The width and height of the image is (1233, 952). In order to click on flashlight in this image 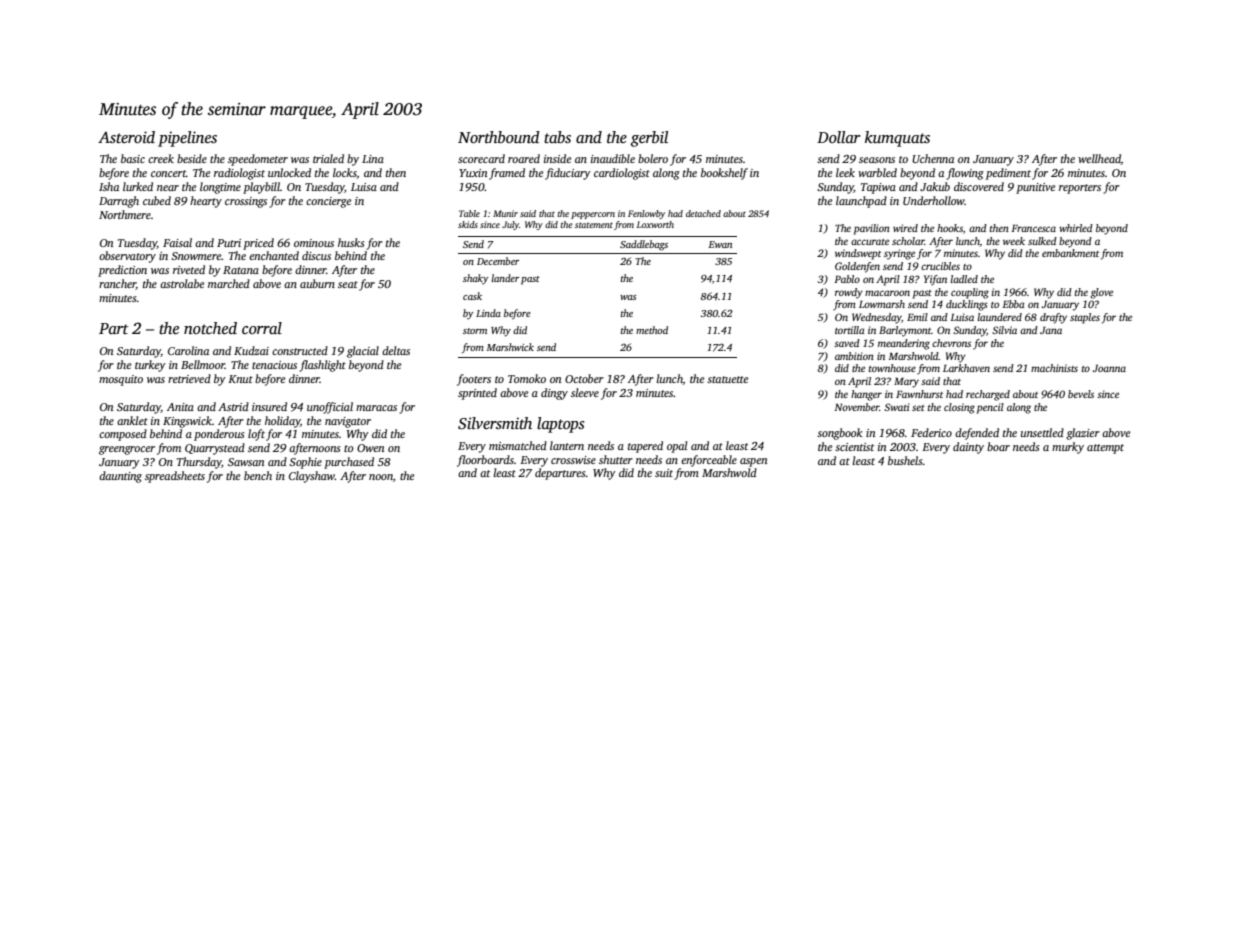, I will do `click(322, 366)`.
